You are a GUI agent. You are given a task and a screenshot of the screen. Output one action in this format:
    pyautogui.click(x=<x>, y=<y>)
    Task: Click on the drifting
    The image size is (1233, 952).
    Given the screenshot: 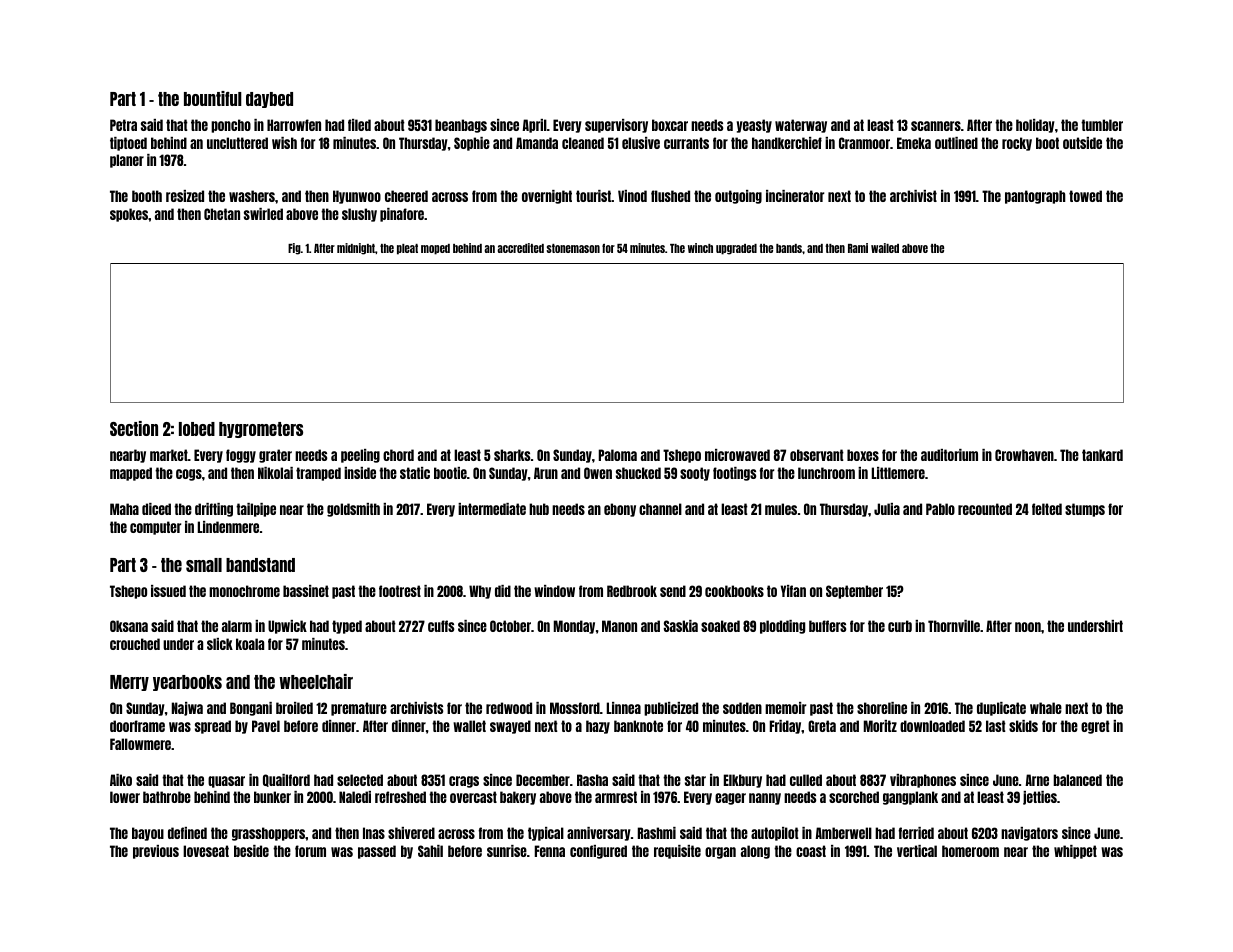 What is the action you would take?
    pyautogui.click(x=214, y=510)
